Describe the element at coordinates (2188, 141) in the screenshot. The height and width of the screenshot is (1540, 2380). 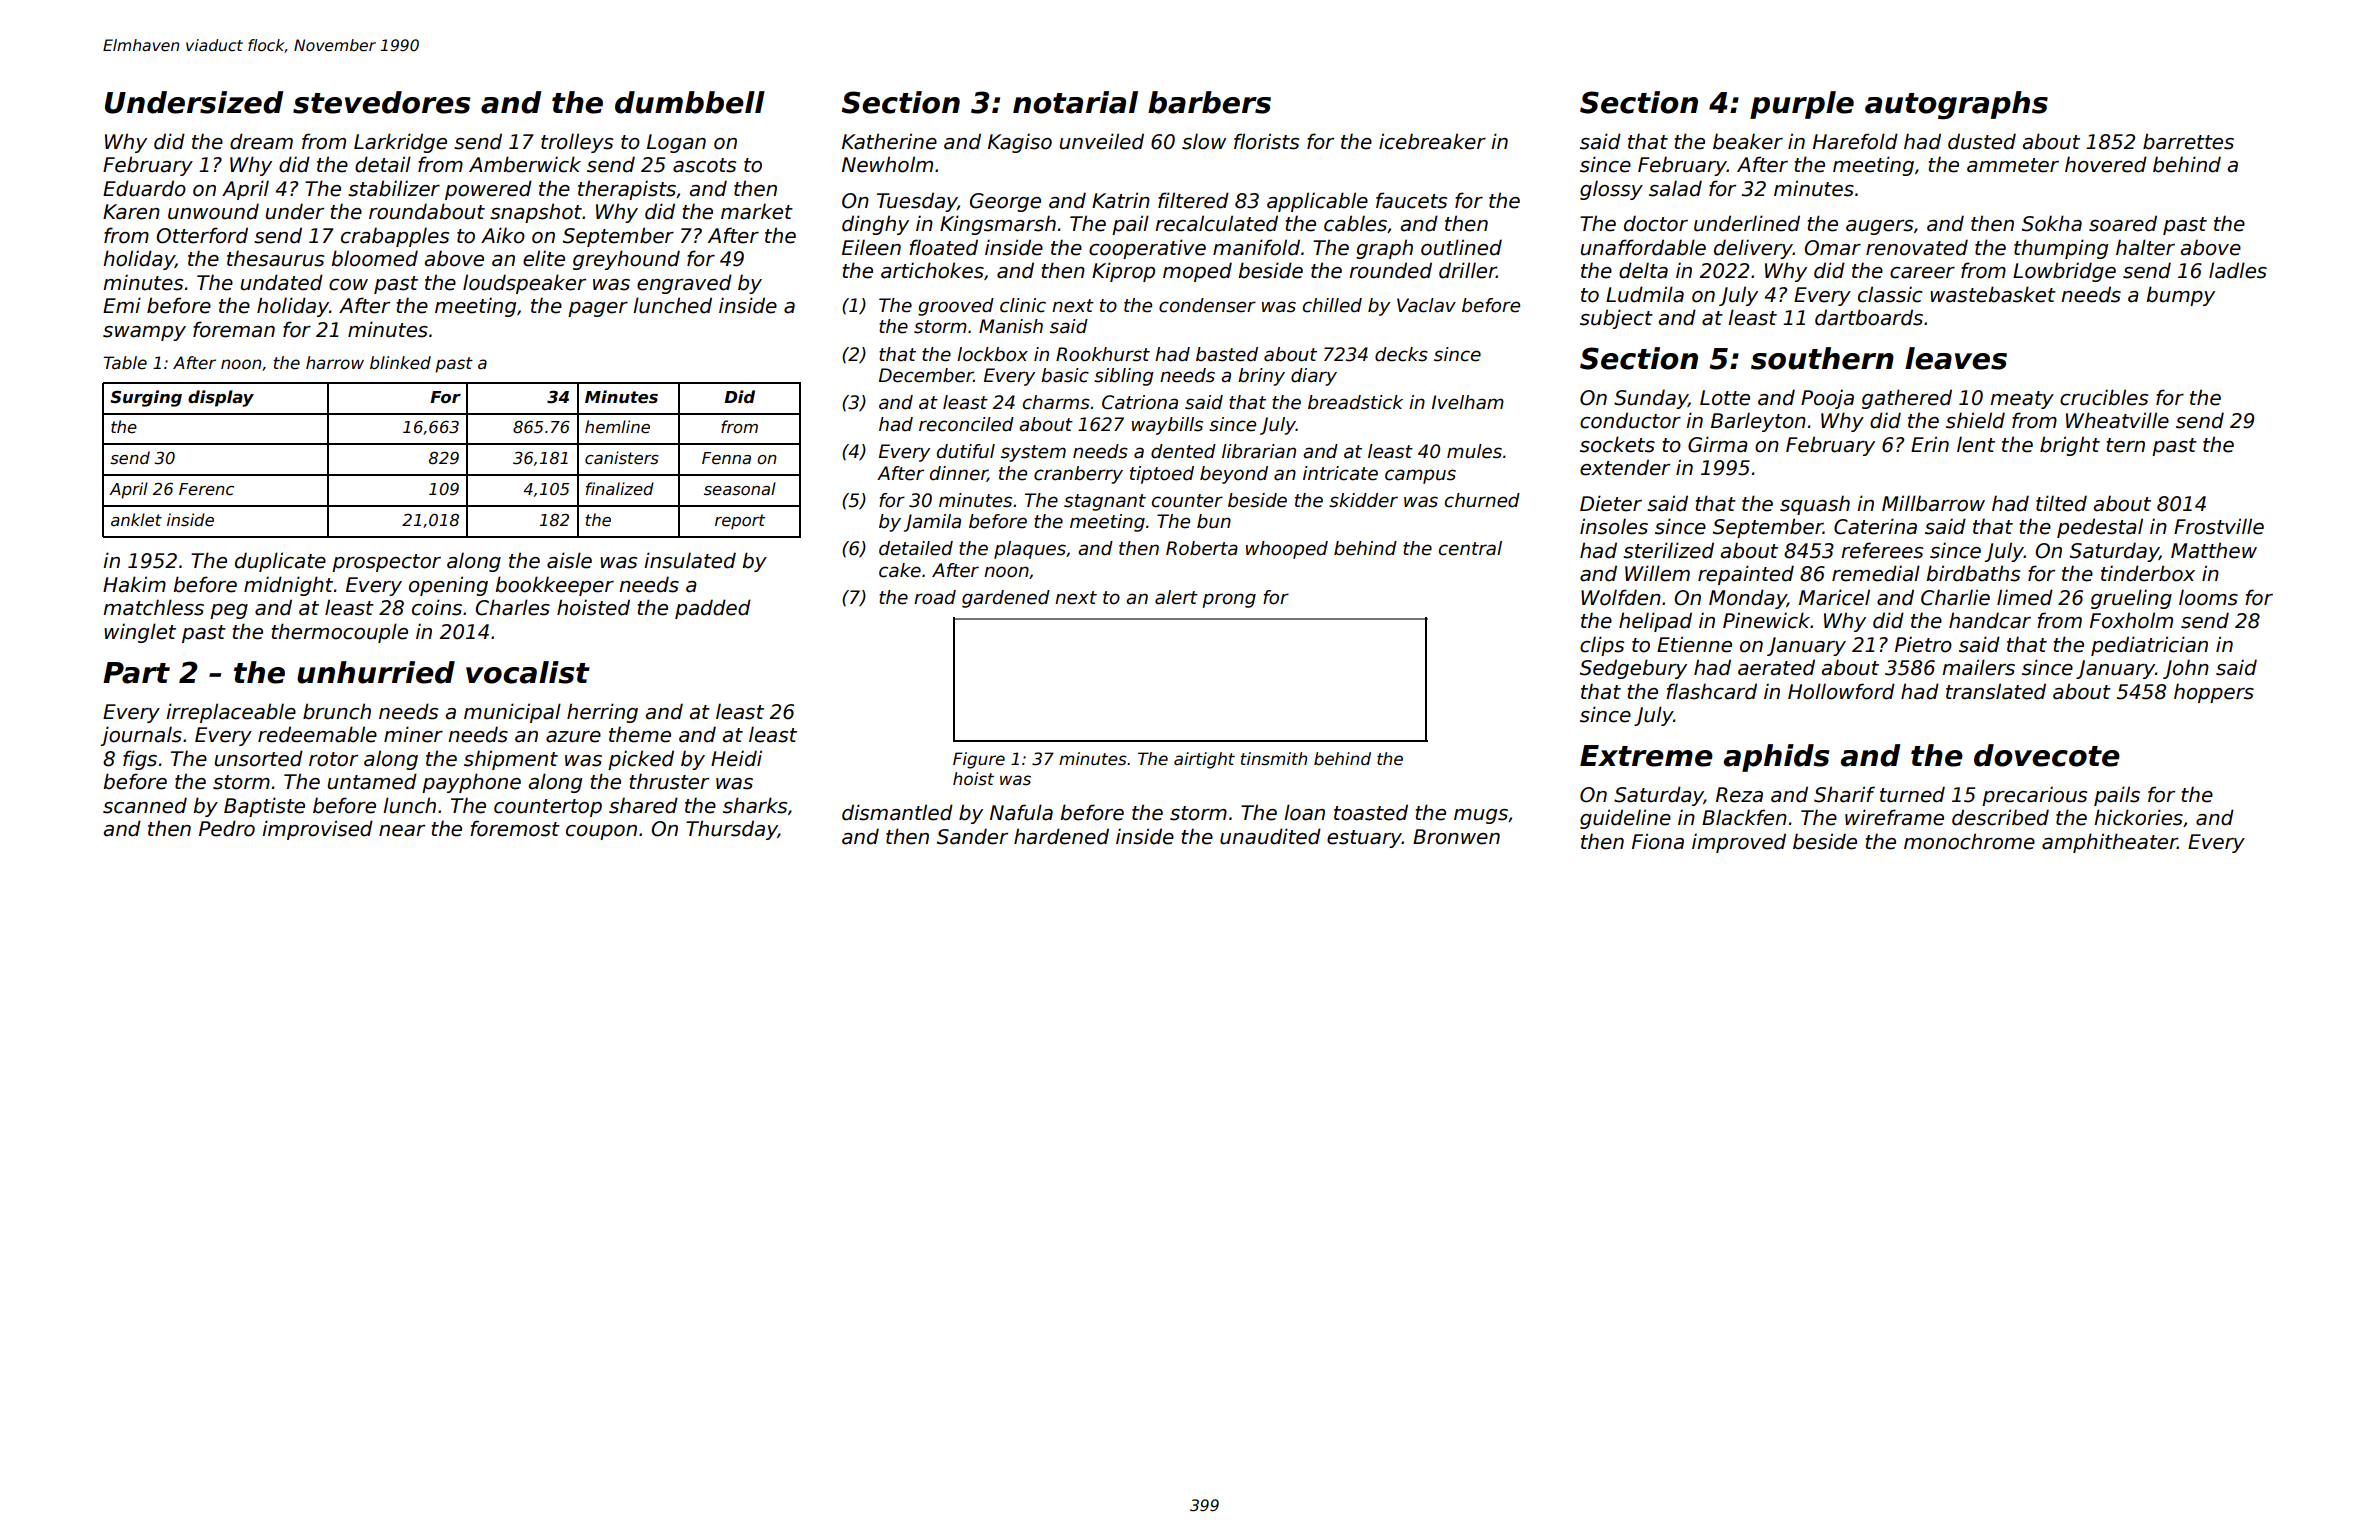
I see `barrettes` at that location.
